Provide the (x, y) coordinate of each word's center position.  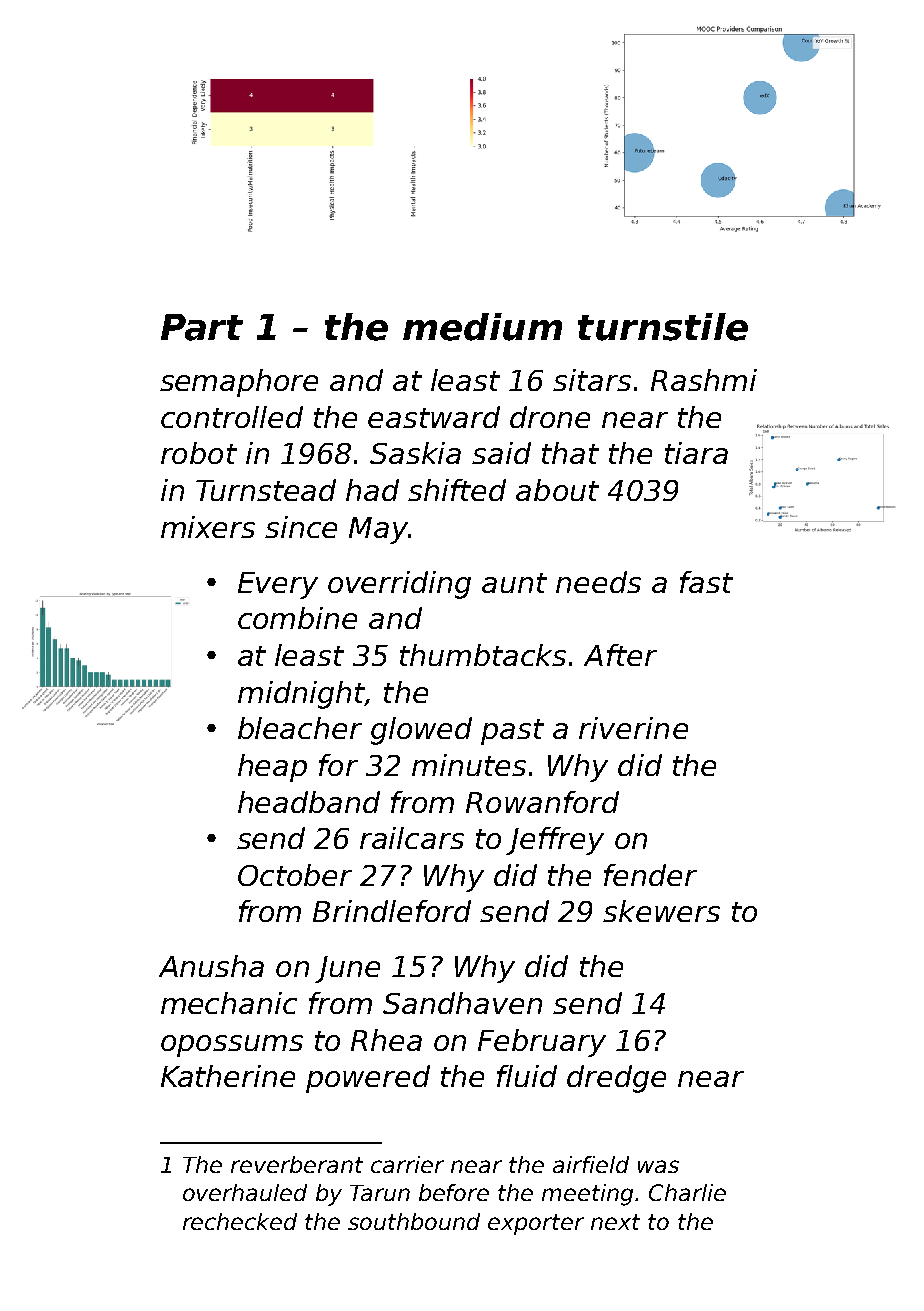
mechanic (229, 1003)
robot (199, 453)
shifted (457, 490)
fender (650, 875)
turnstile (663, 327)
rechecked (240, 1221)
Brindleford (392, 911)
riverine (633, 728)
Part (202, 327)
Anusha (211, 966)
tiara (696, 453)
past (512, 732)
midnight (301, 695)
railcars (412, 838)
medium (482, 327)
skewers (661, 911)
